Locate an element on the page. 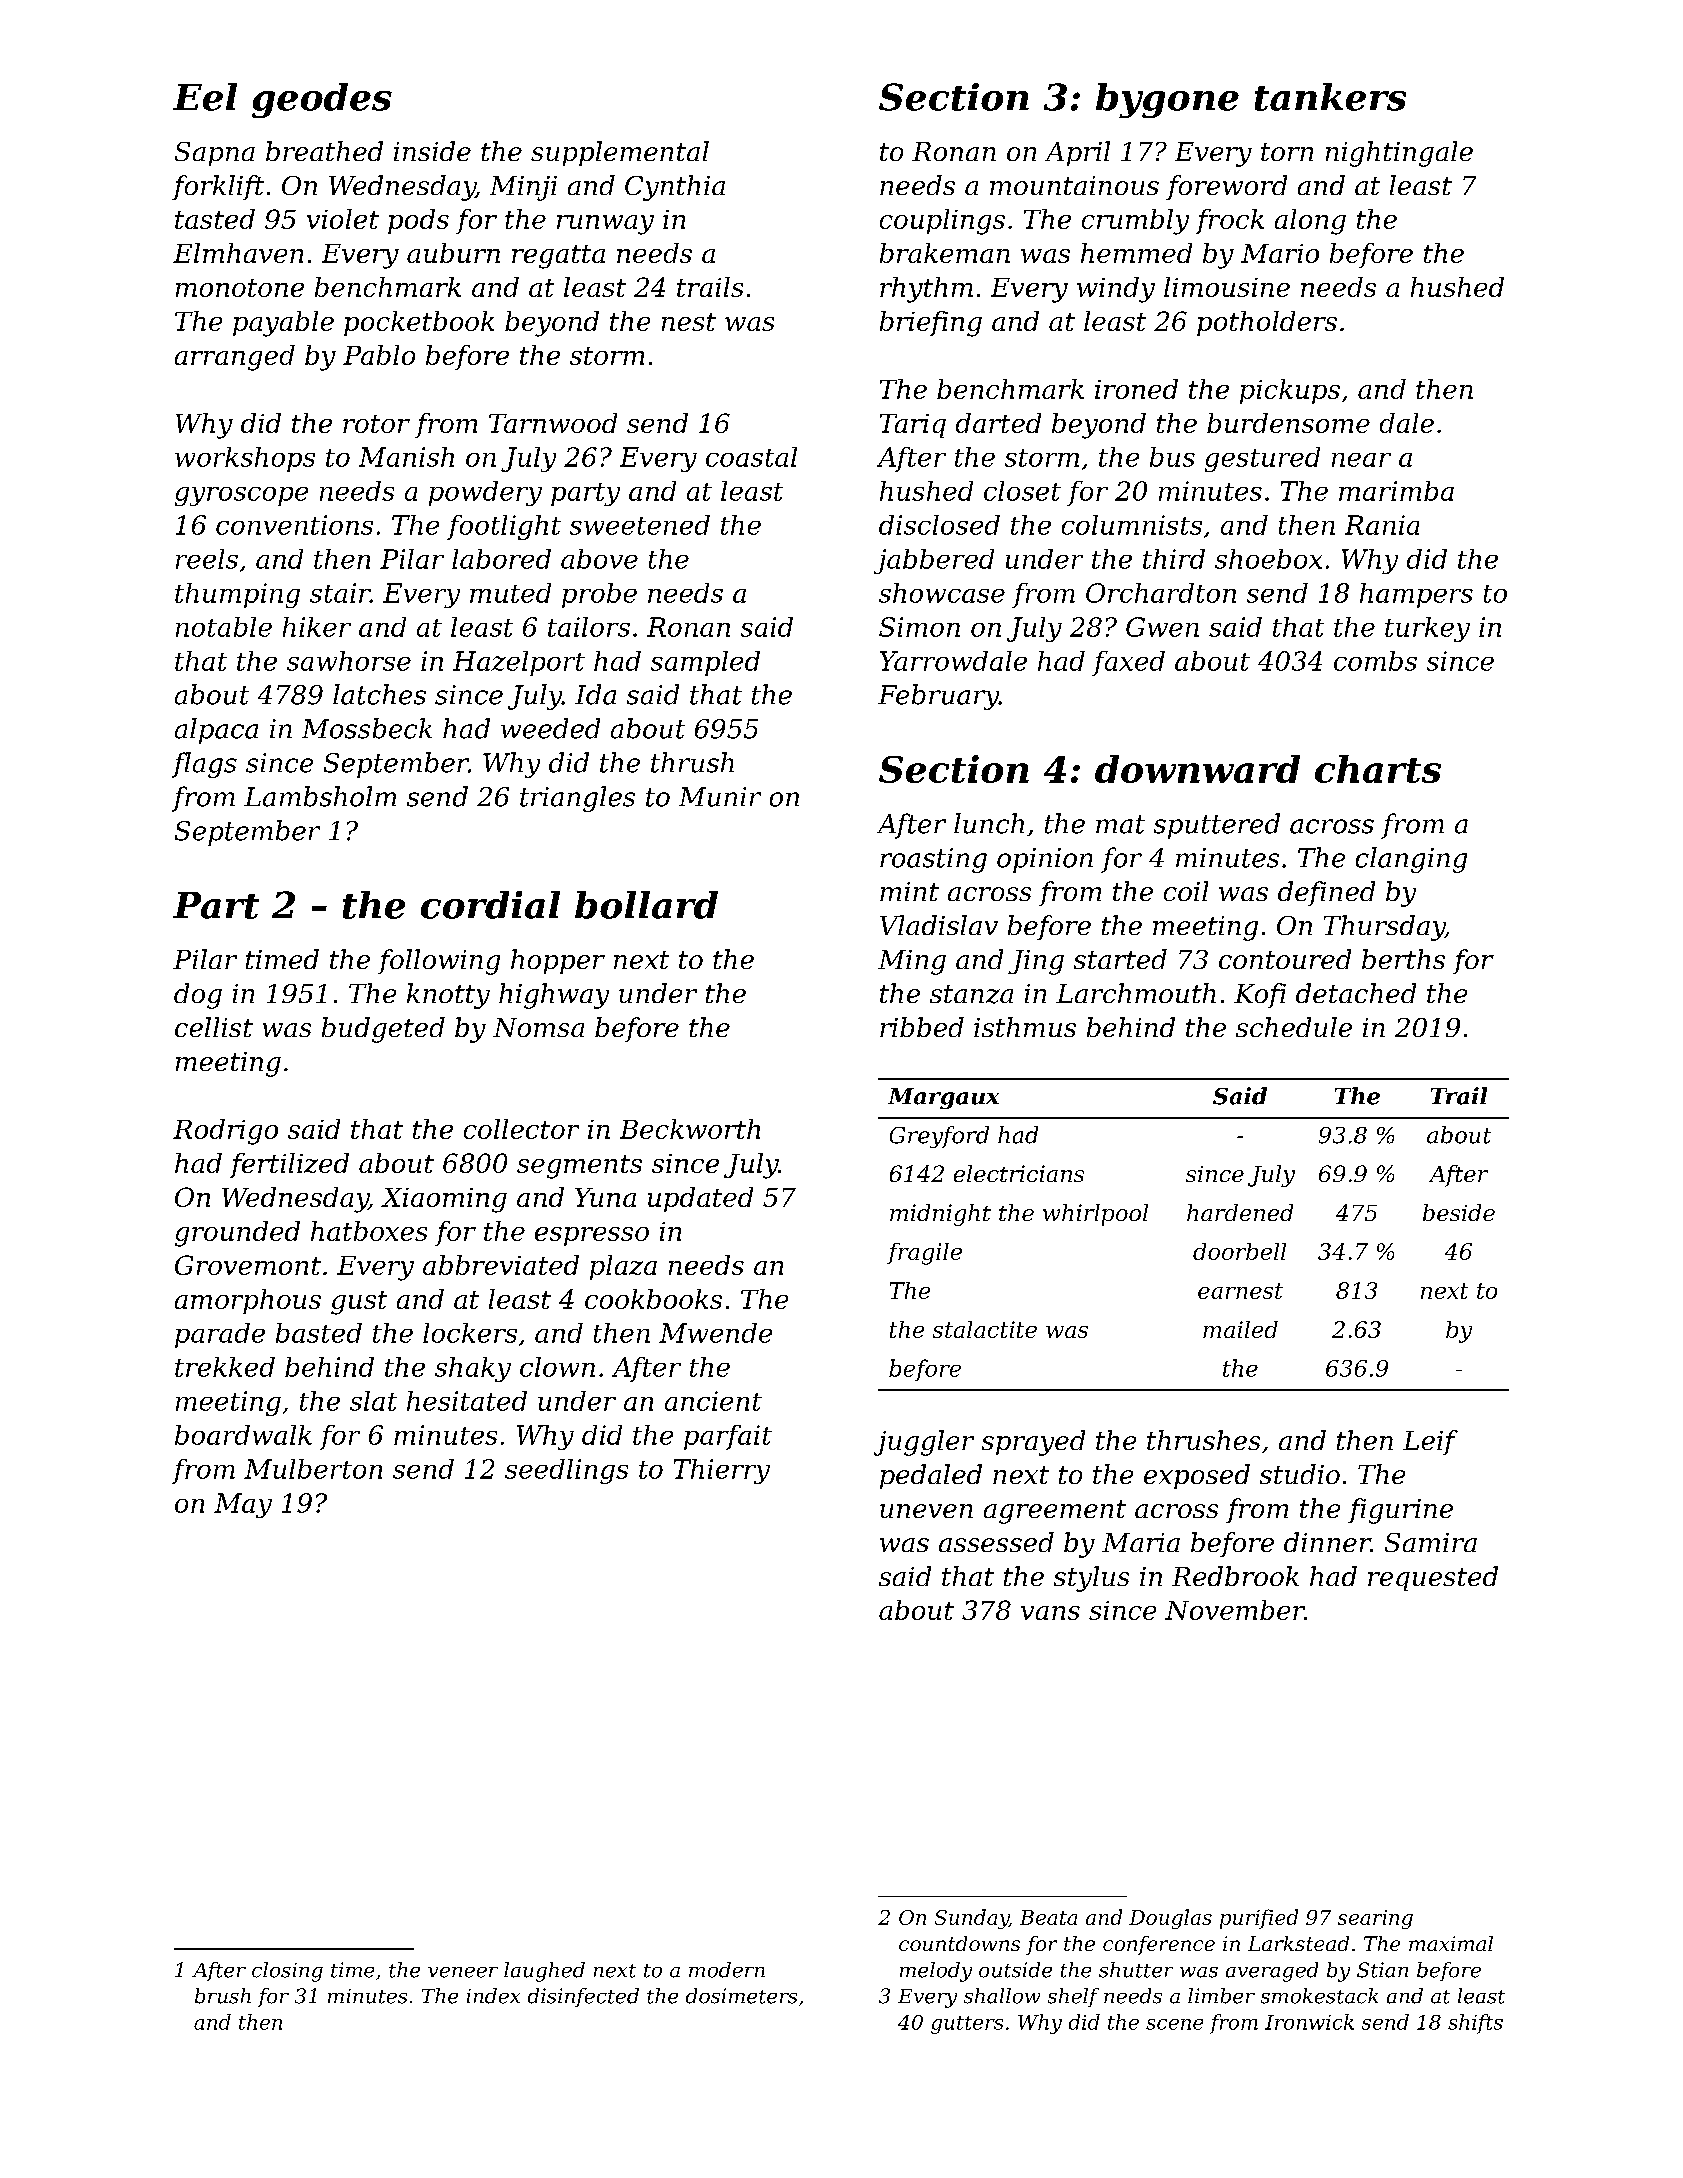 Image resolution: width=1683 pixels, height=2178 pixels. seedlings is located at coordinates (566, 1471).
